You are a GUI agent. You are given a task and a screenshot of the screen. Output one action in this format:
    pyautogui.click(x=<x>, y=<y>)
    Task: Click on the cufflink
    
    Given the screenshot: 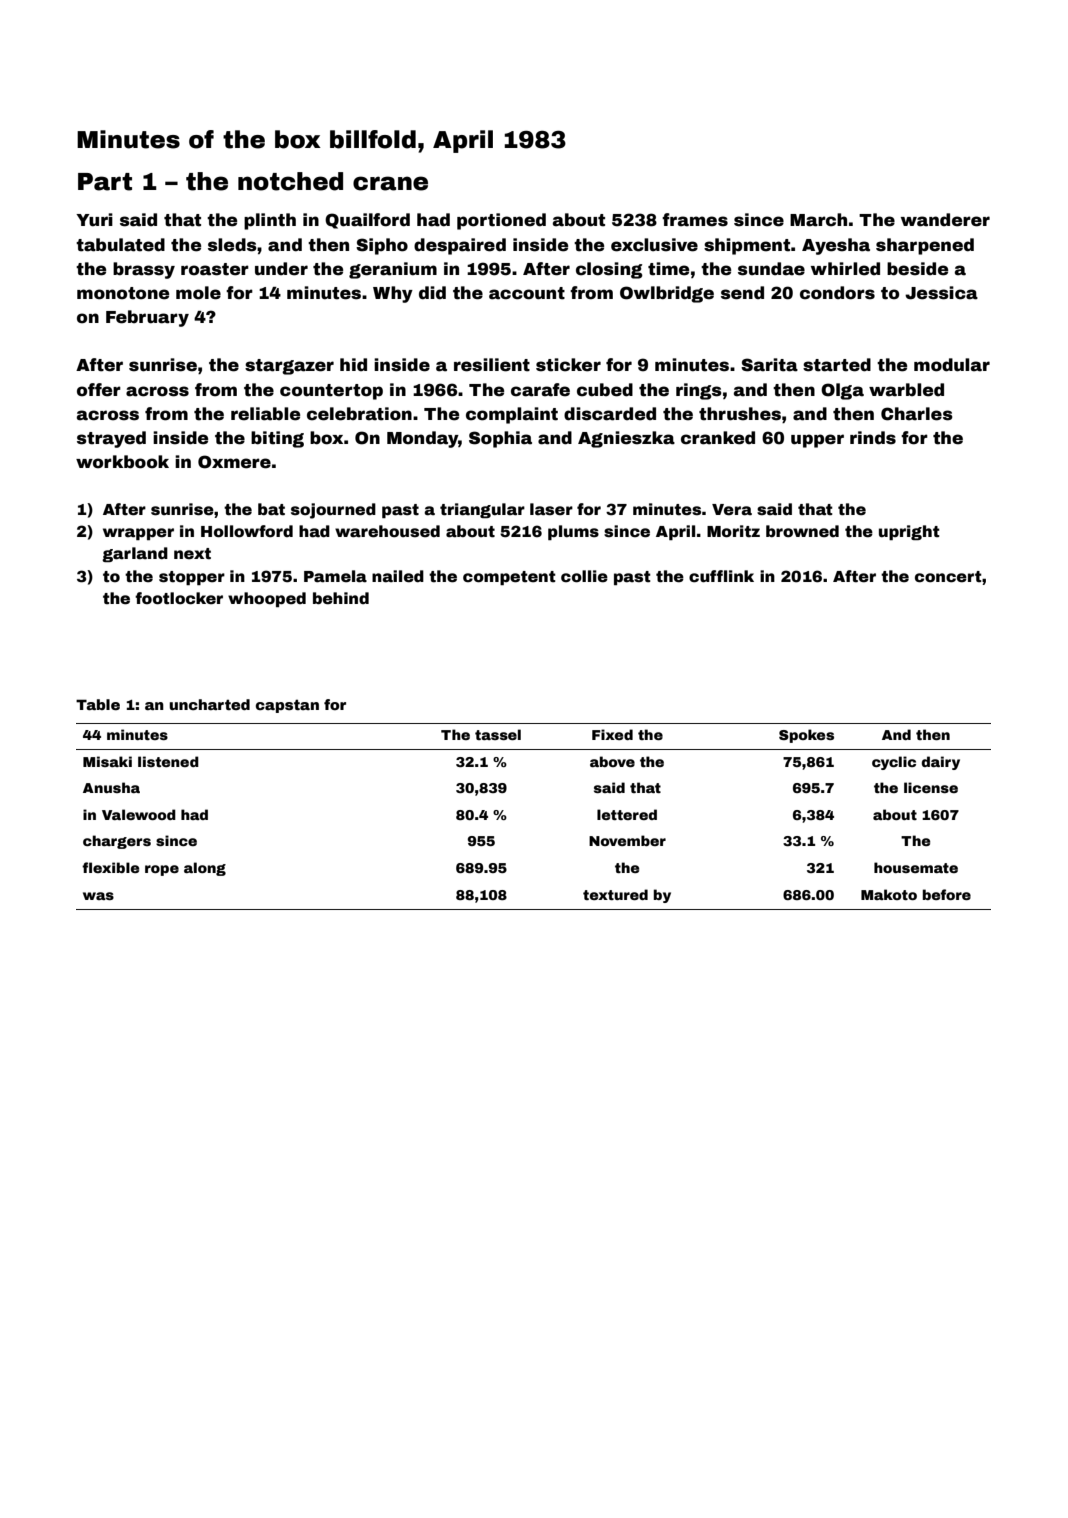 What is the action you would take?
    pyautogui.click(x=721, y=576)
